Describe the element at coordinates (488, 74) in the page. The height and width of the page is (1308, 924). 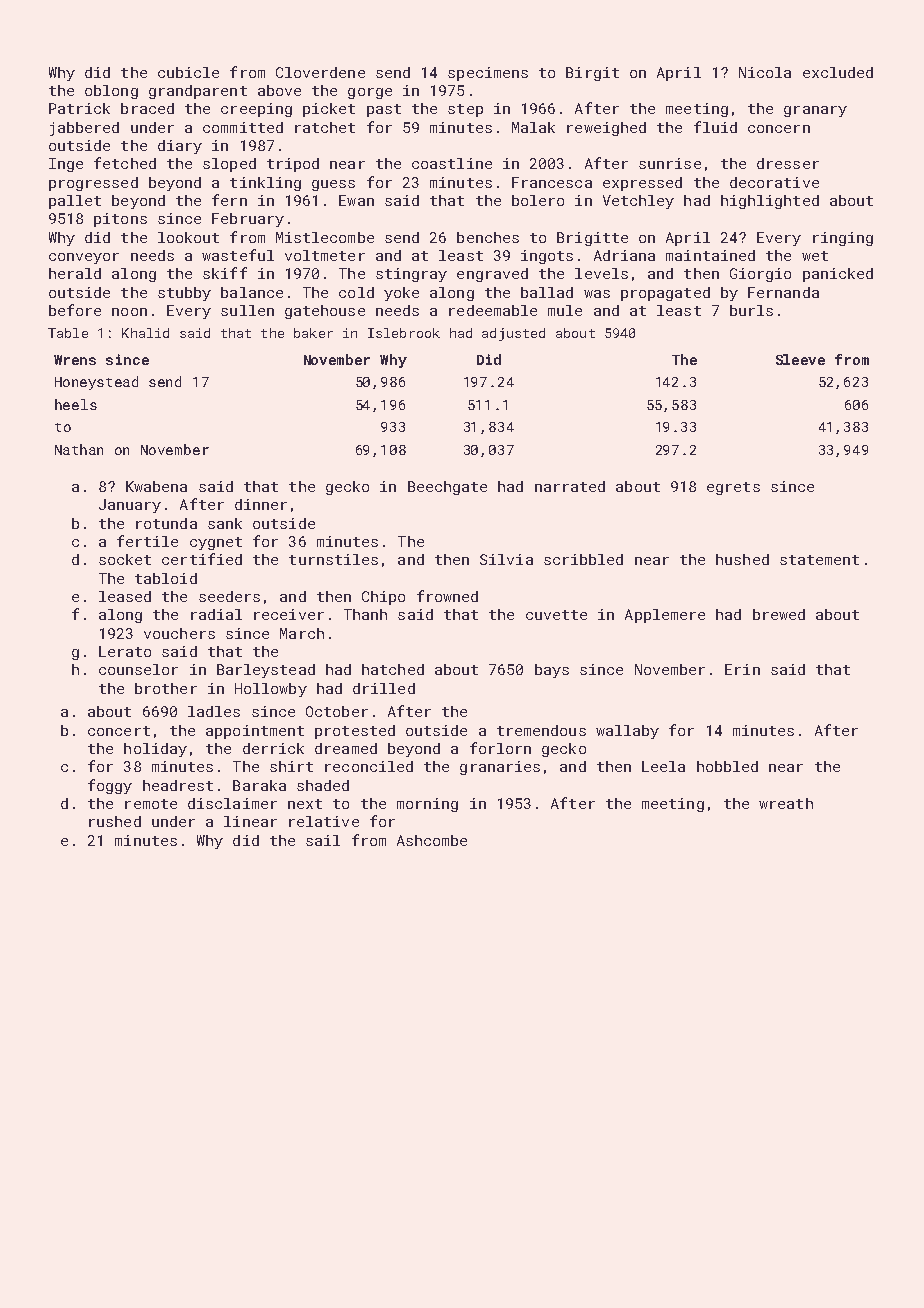
I see `specimens` at that location.
